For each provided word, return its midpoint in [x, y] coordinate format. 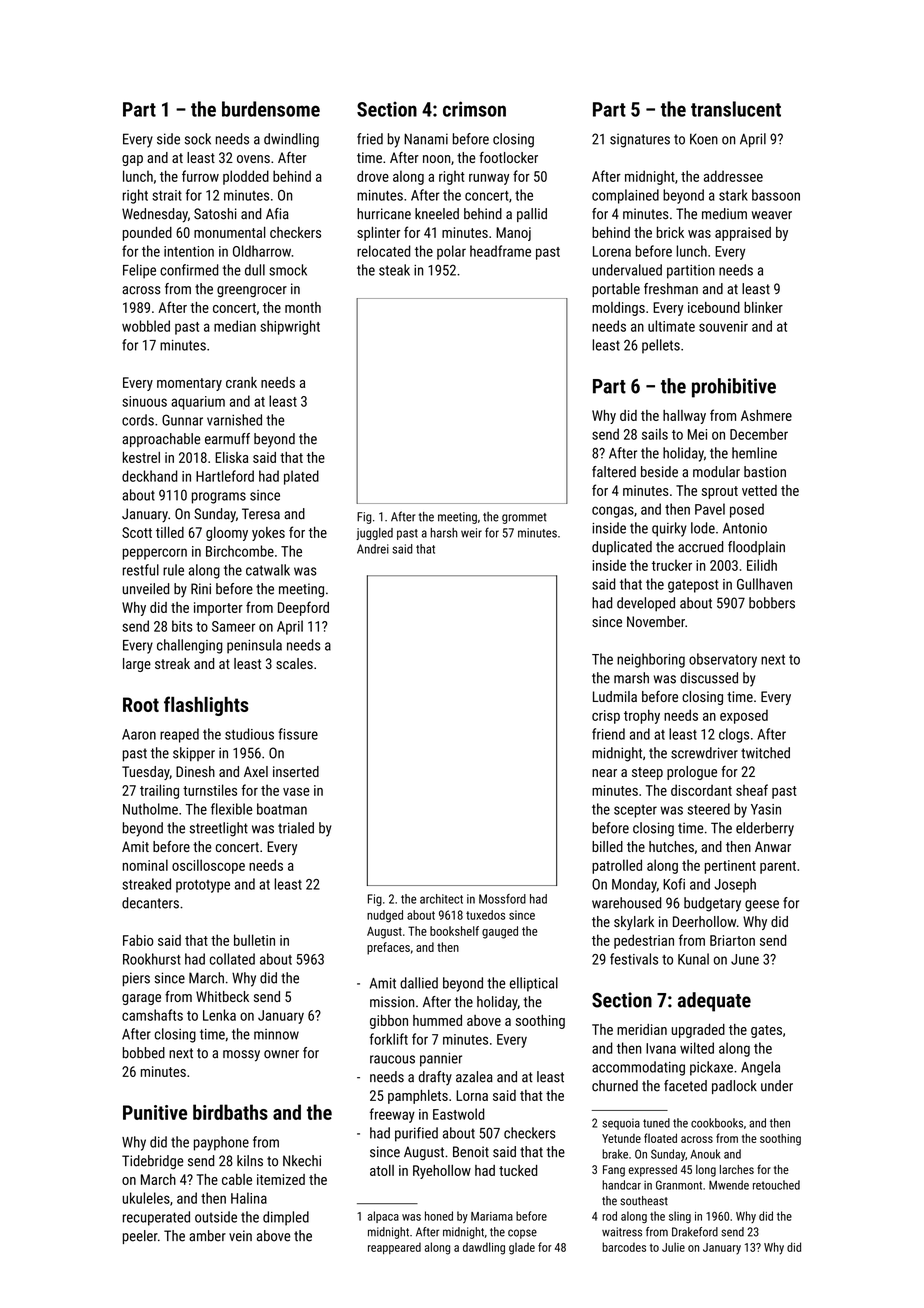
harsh [444, 533]
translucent [736, 109]
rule [173, 570]
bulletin [254, 940]
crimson [474, 109]
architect [441, 899]
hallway [684, 417]
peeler [140, 1237]
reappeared [394, 1248]
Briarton [732, 940]
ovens [253, 159]
